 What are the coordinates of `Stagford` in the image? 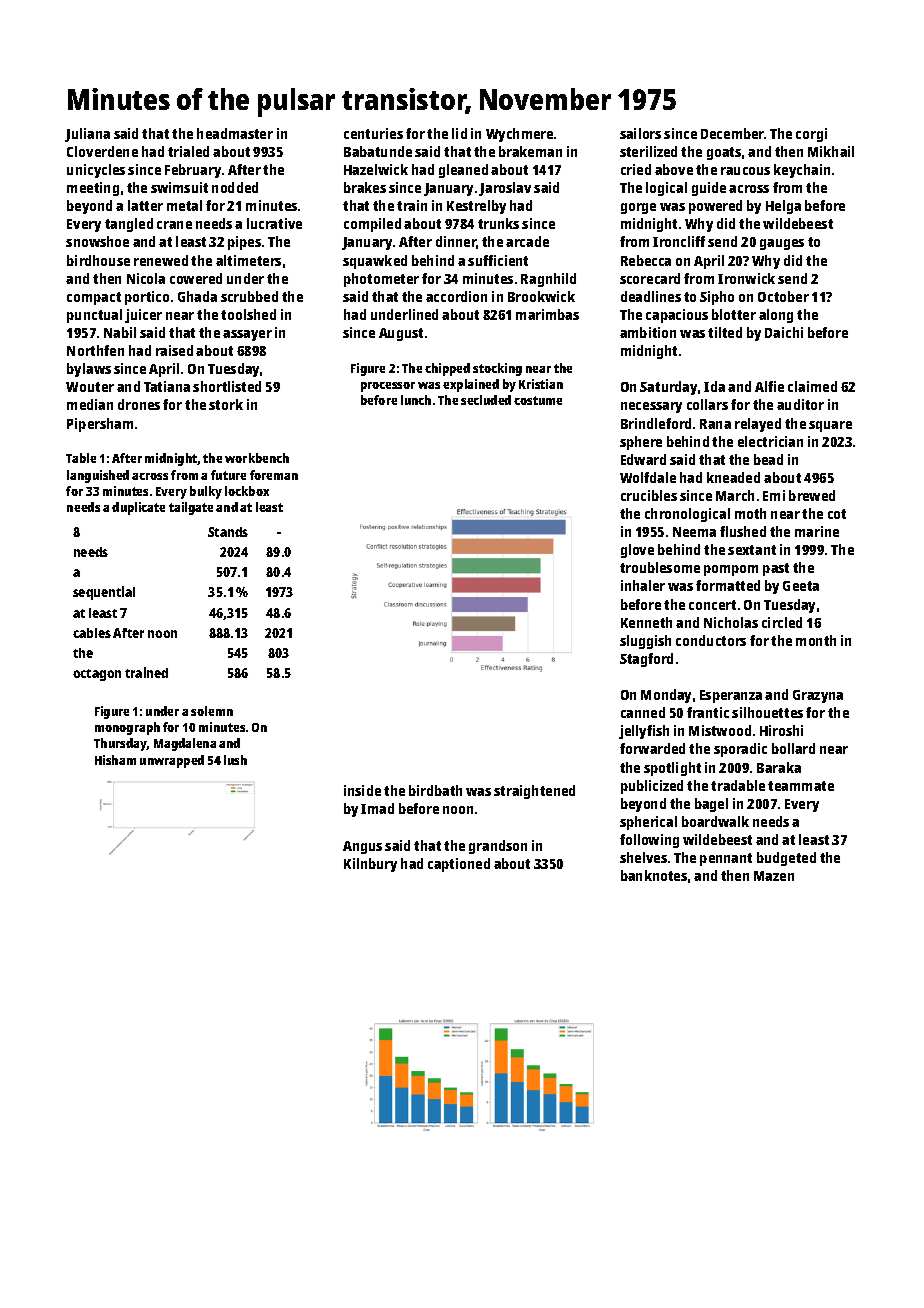 It's located at (646, 660).
